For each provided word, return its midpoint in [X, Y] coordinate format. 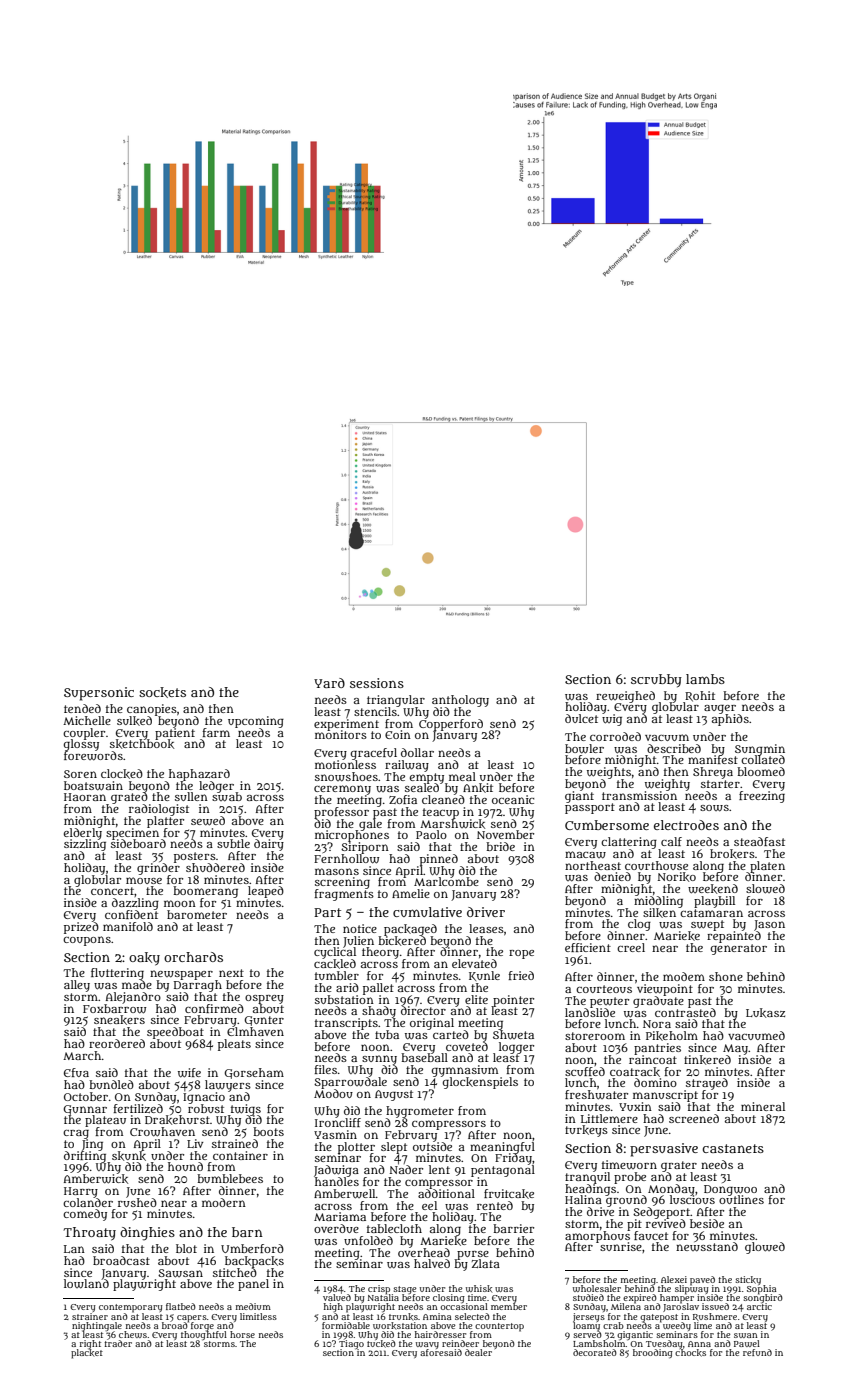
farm [216, 732]
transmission [639, 795]
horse [242, 1334]
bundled [111, 1084]
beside [707, 1223]
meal [462, 776]
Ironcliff [338, 1122]
